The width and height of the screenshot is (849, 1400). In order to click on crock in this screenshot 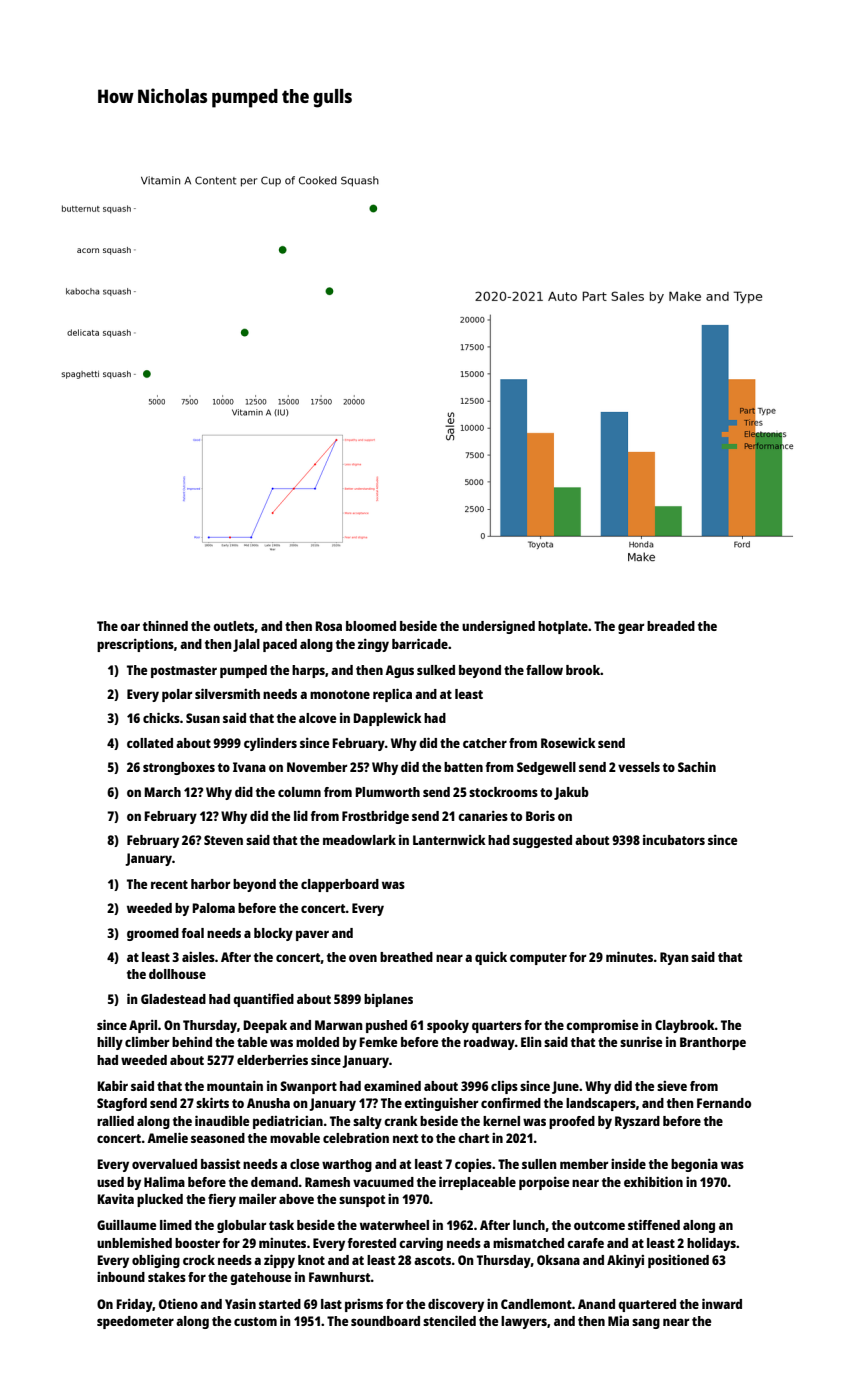, I will do `click(199, 1260)`.
